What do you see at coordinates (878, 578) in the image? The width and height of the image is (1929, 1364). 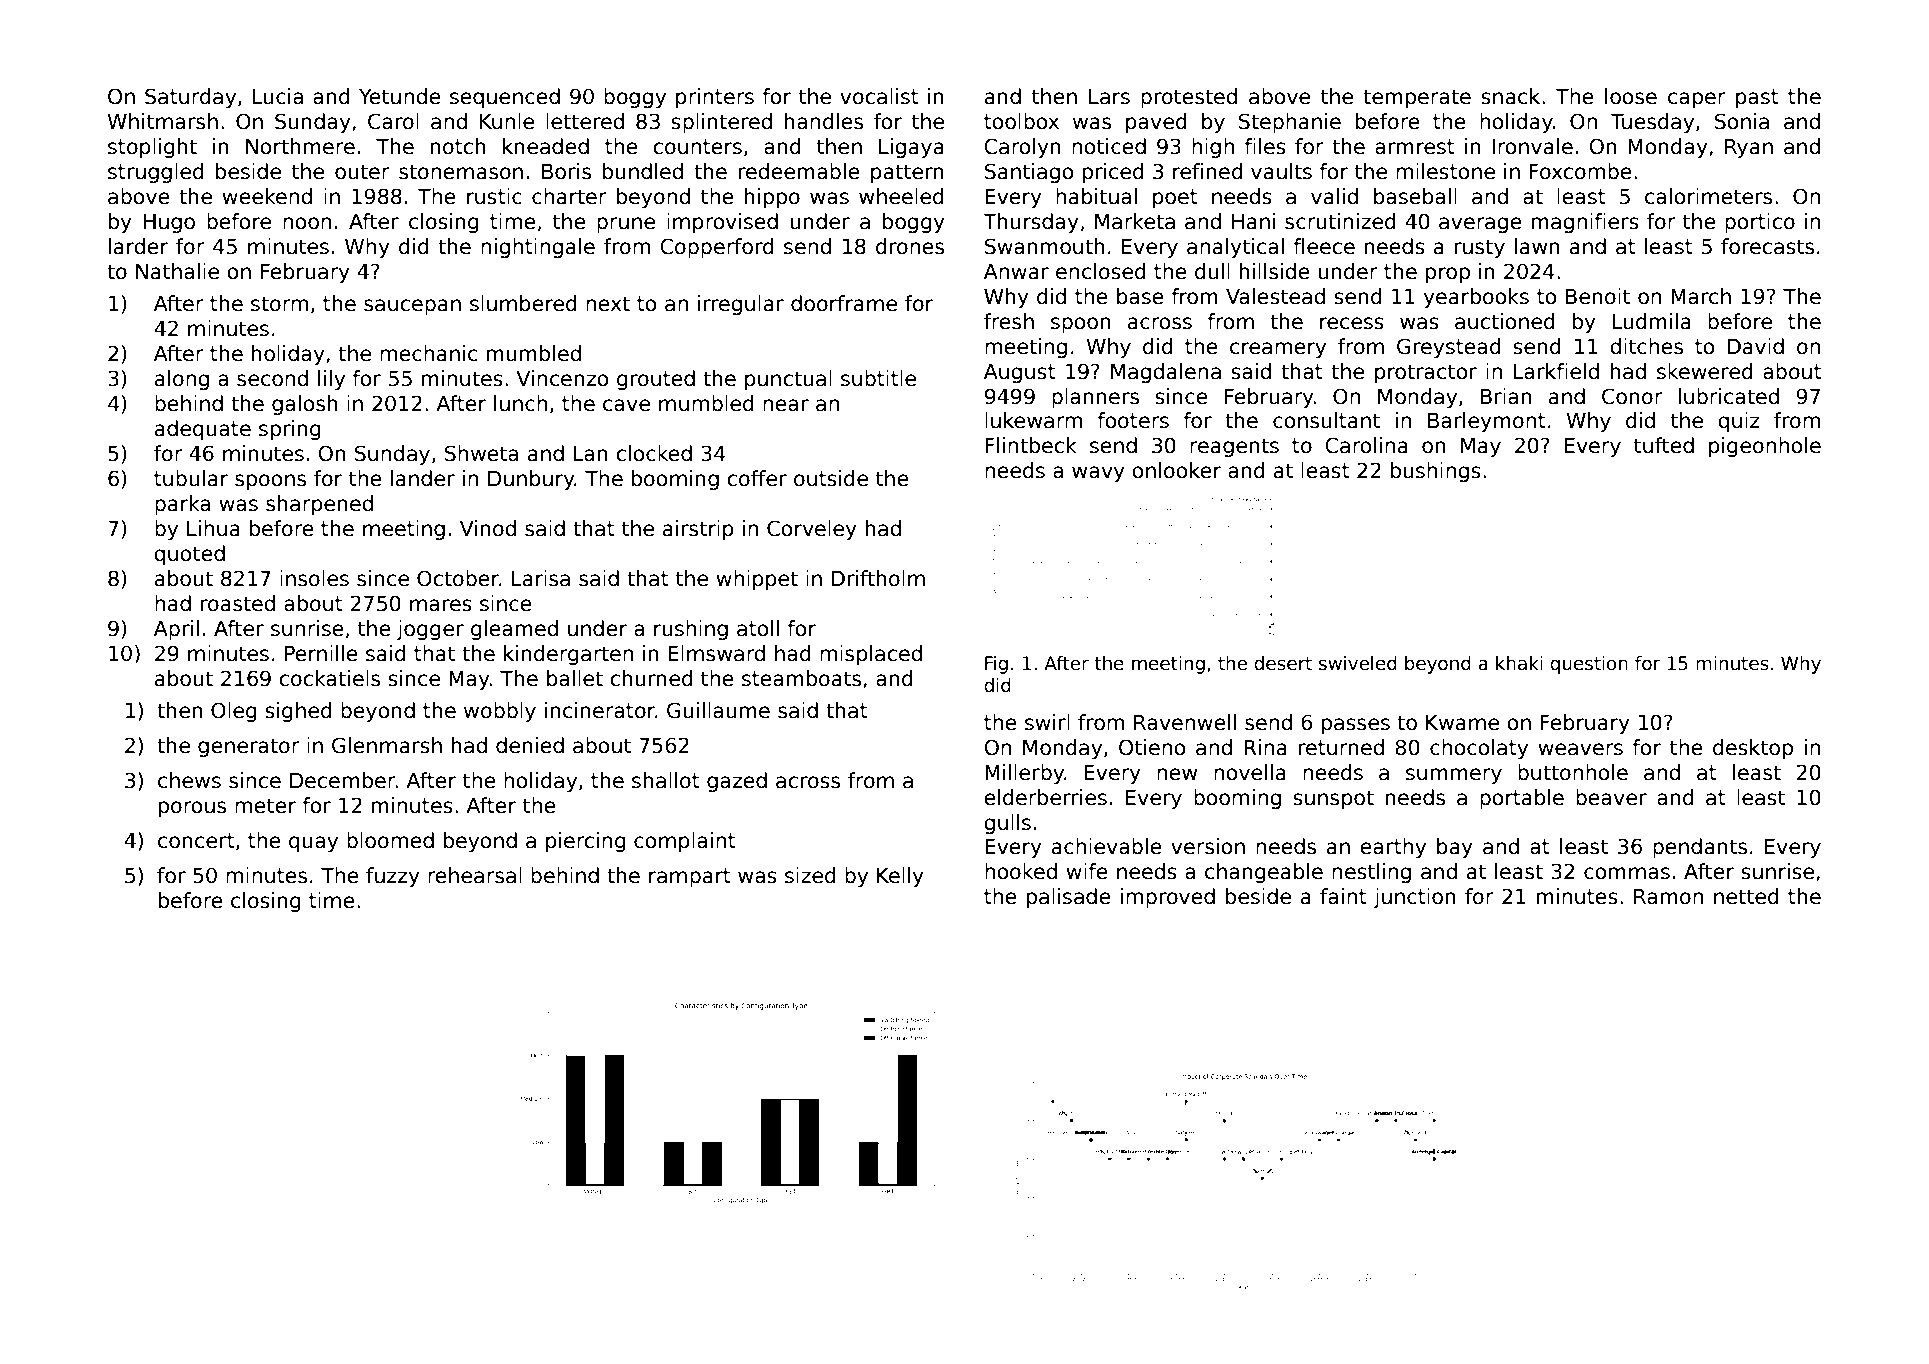 I see `Driftholm` at bounding box center [878, 578].
